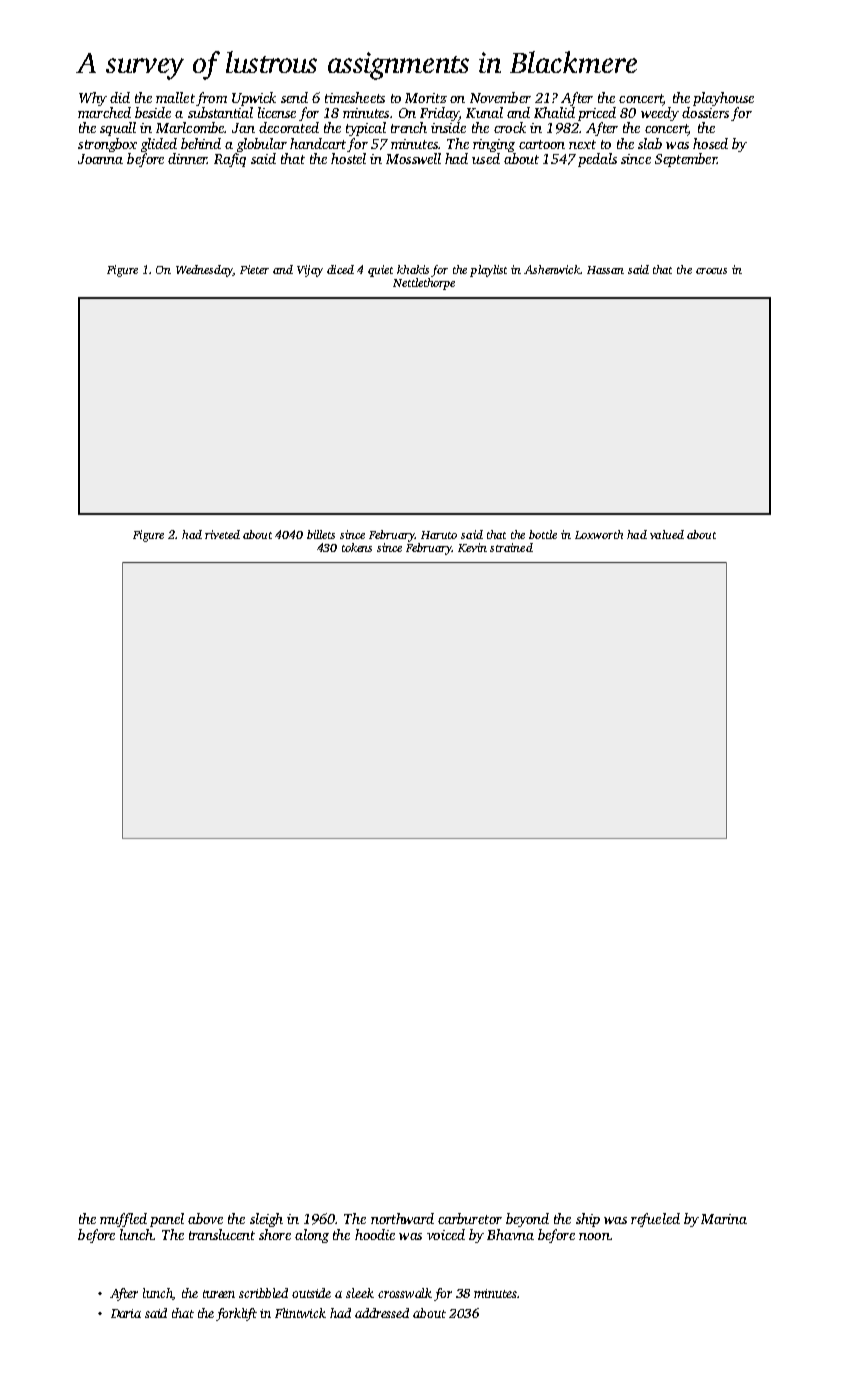 This page has height=1400, width=849. What do you see at coordinates (402, 1218) in the page?
I see `northward` at bounding box center [402, 1218].
